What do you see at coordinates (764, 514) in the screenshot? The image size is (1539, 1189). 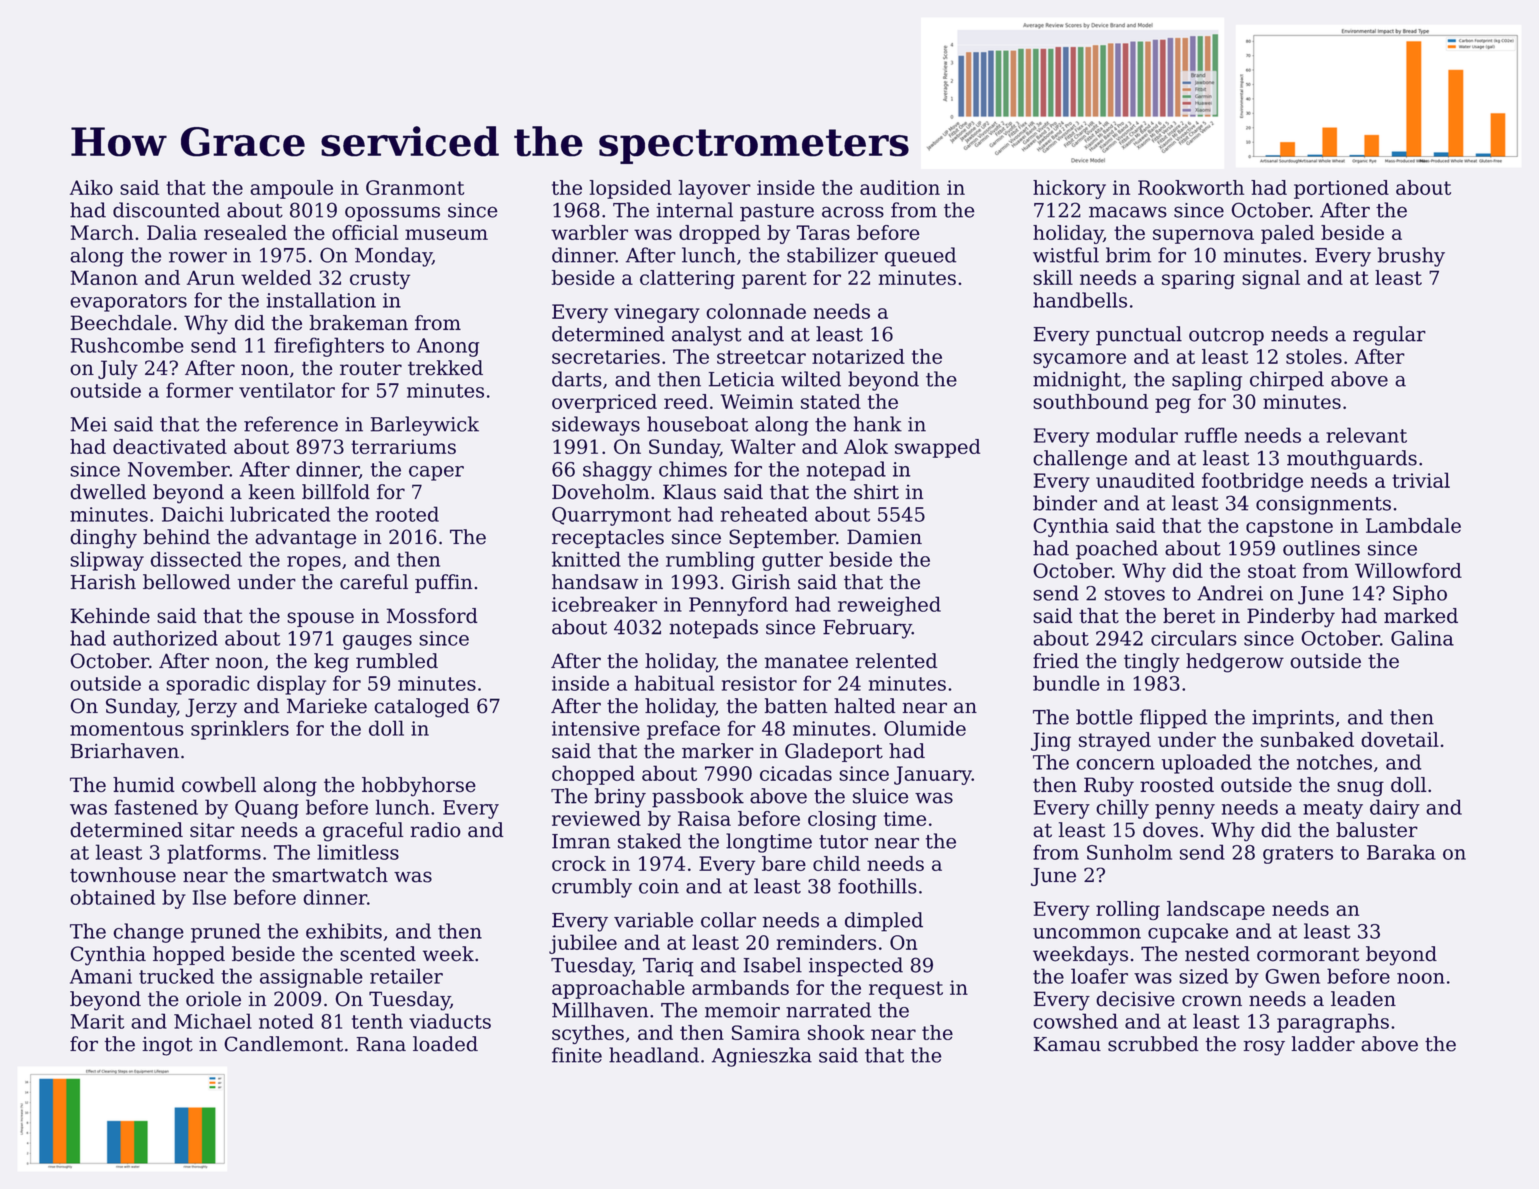 I see `reheated` at bounding box center [764, 514].
